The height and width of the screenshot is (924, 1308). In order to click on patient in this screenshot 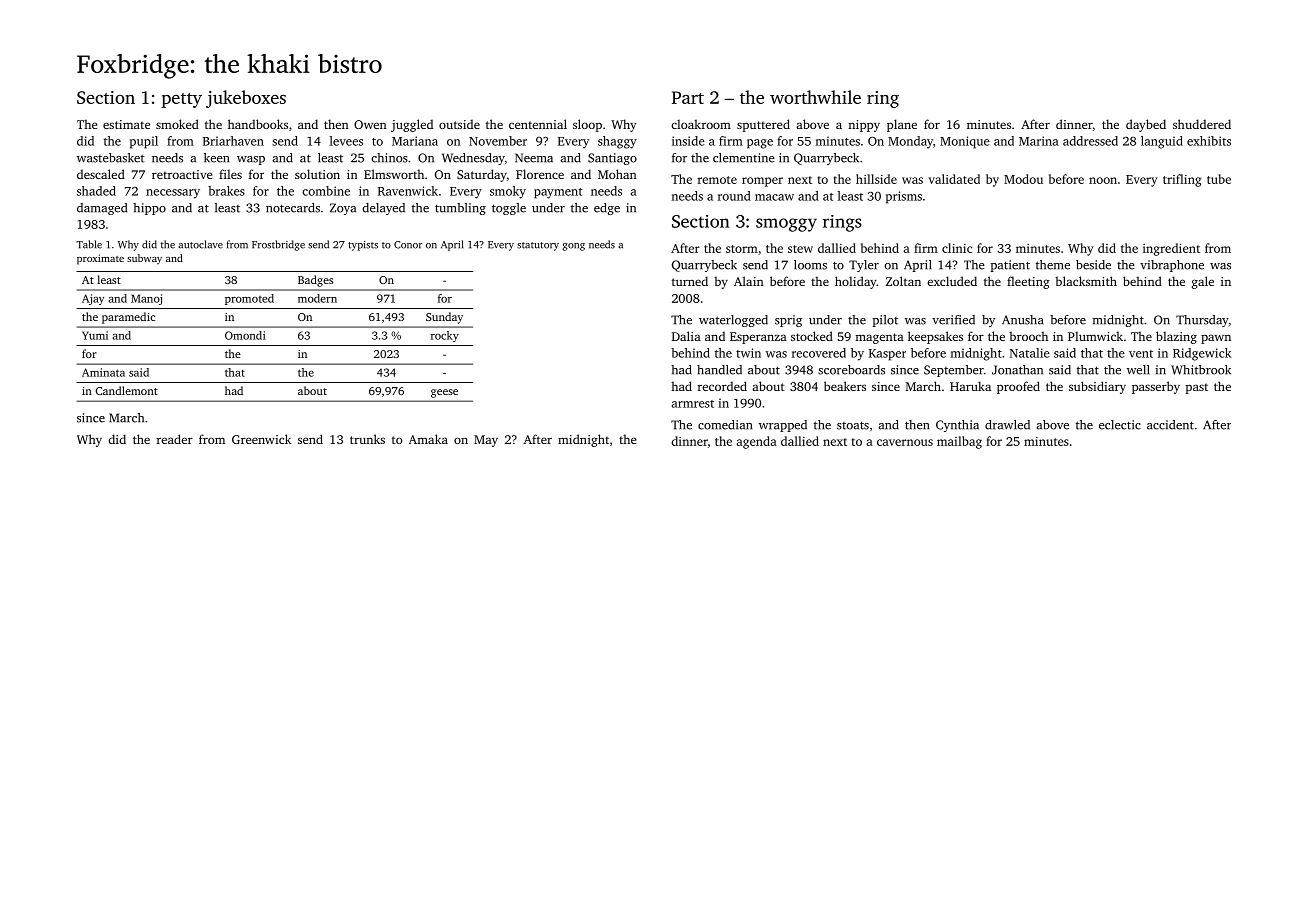, I will do `click(1010, 266)`.
